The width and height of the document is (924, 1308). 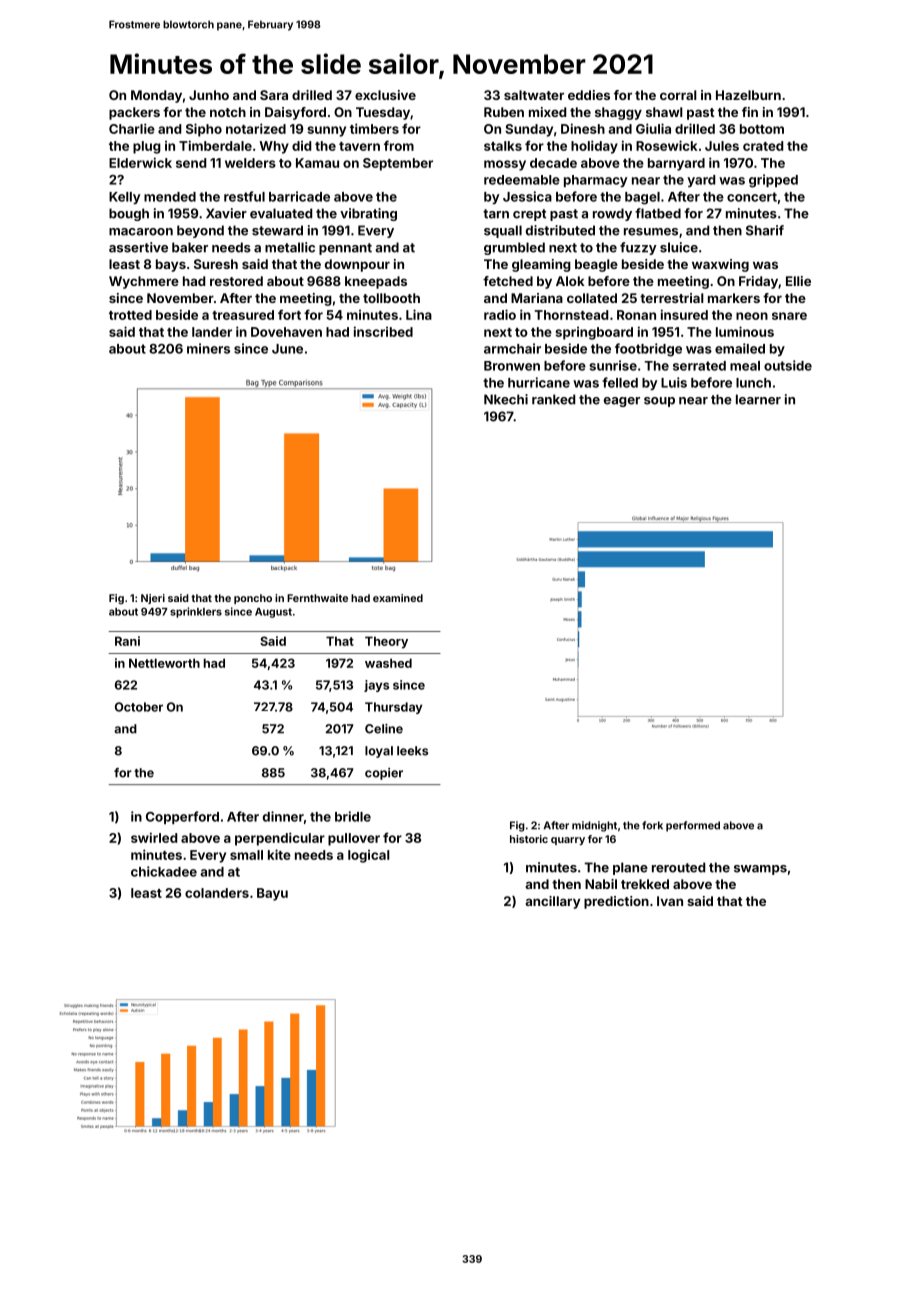 What do you see at coordinates (153, 599) in the document?
I see `Njeri` at bounding box center [153, 599].
